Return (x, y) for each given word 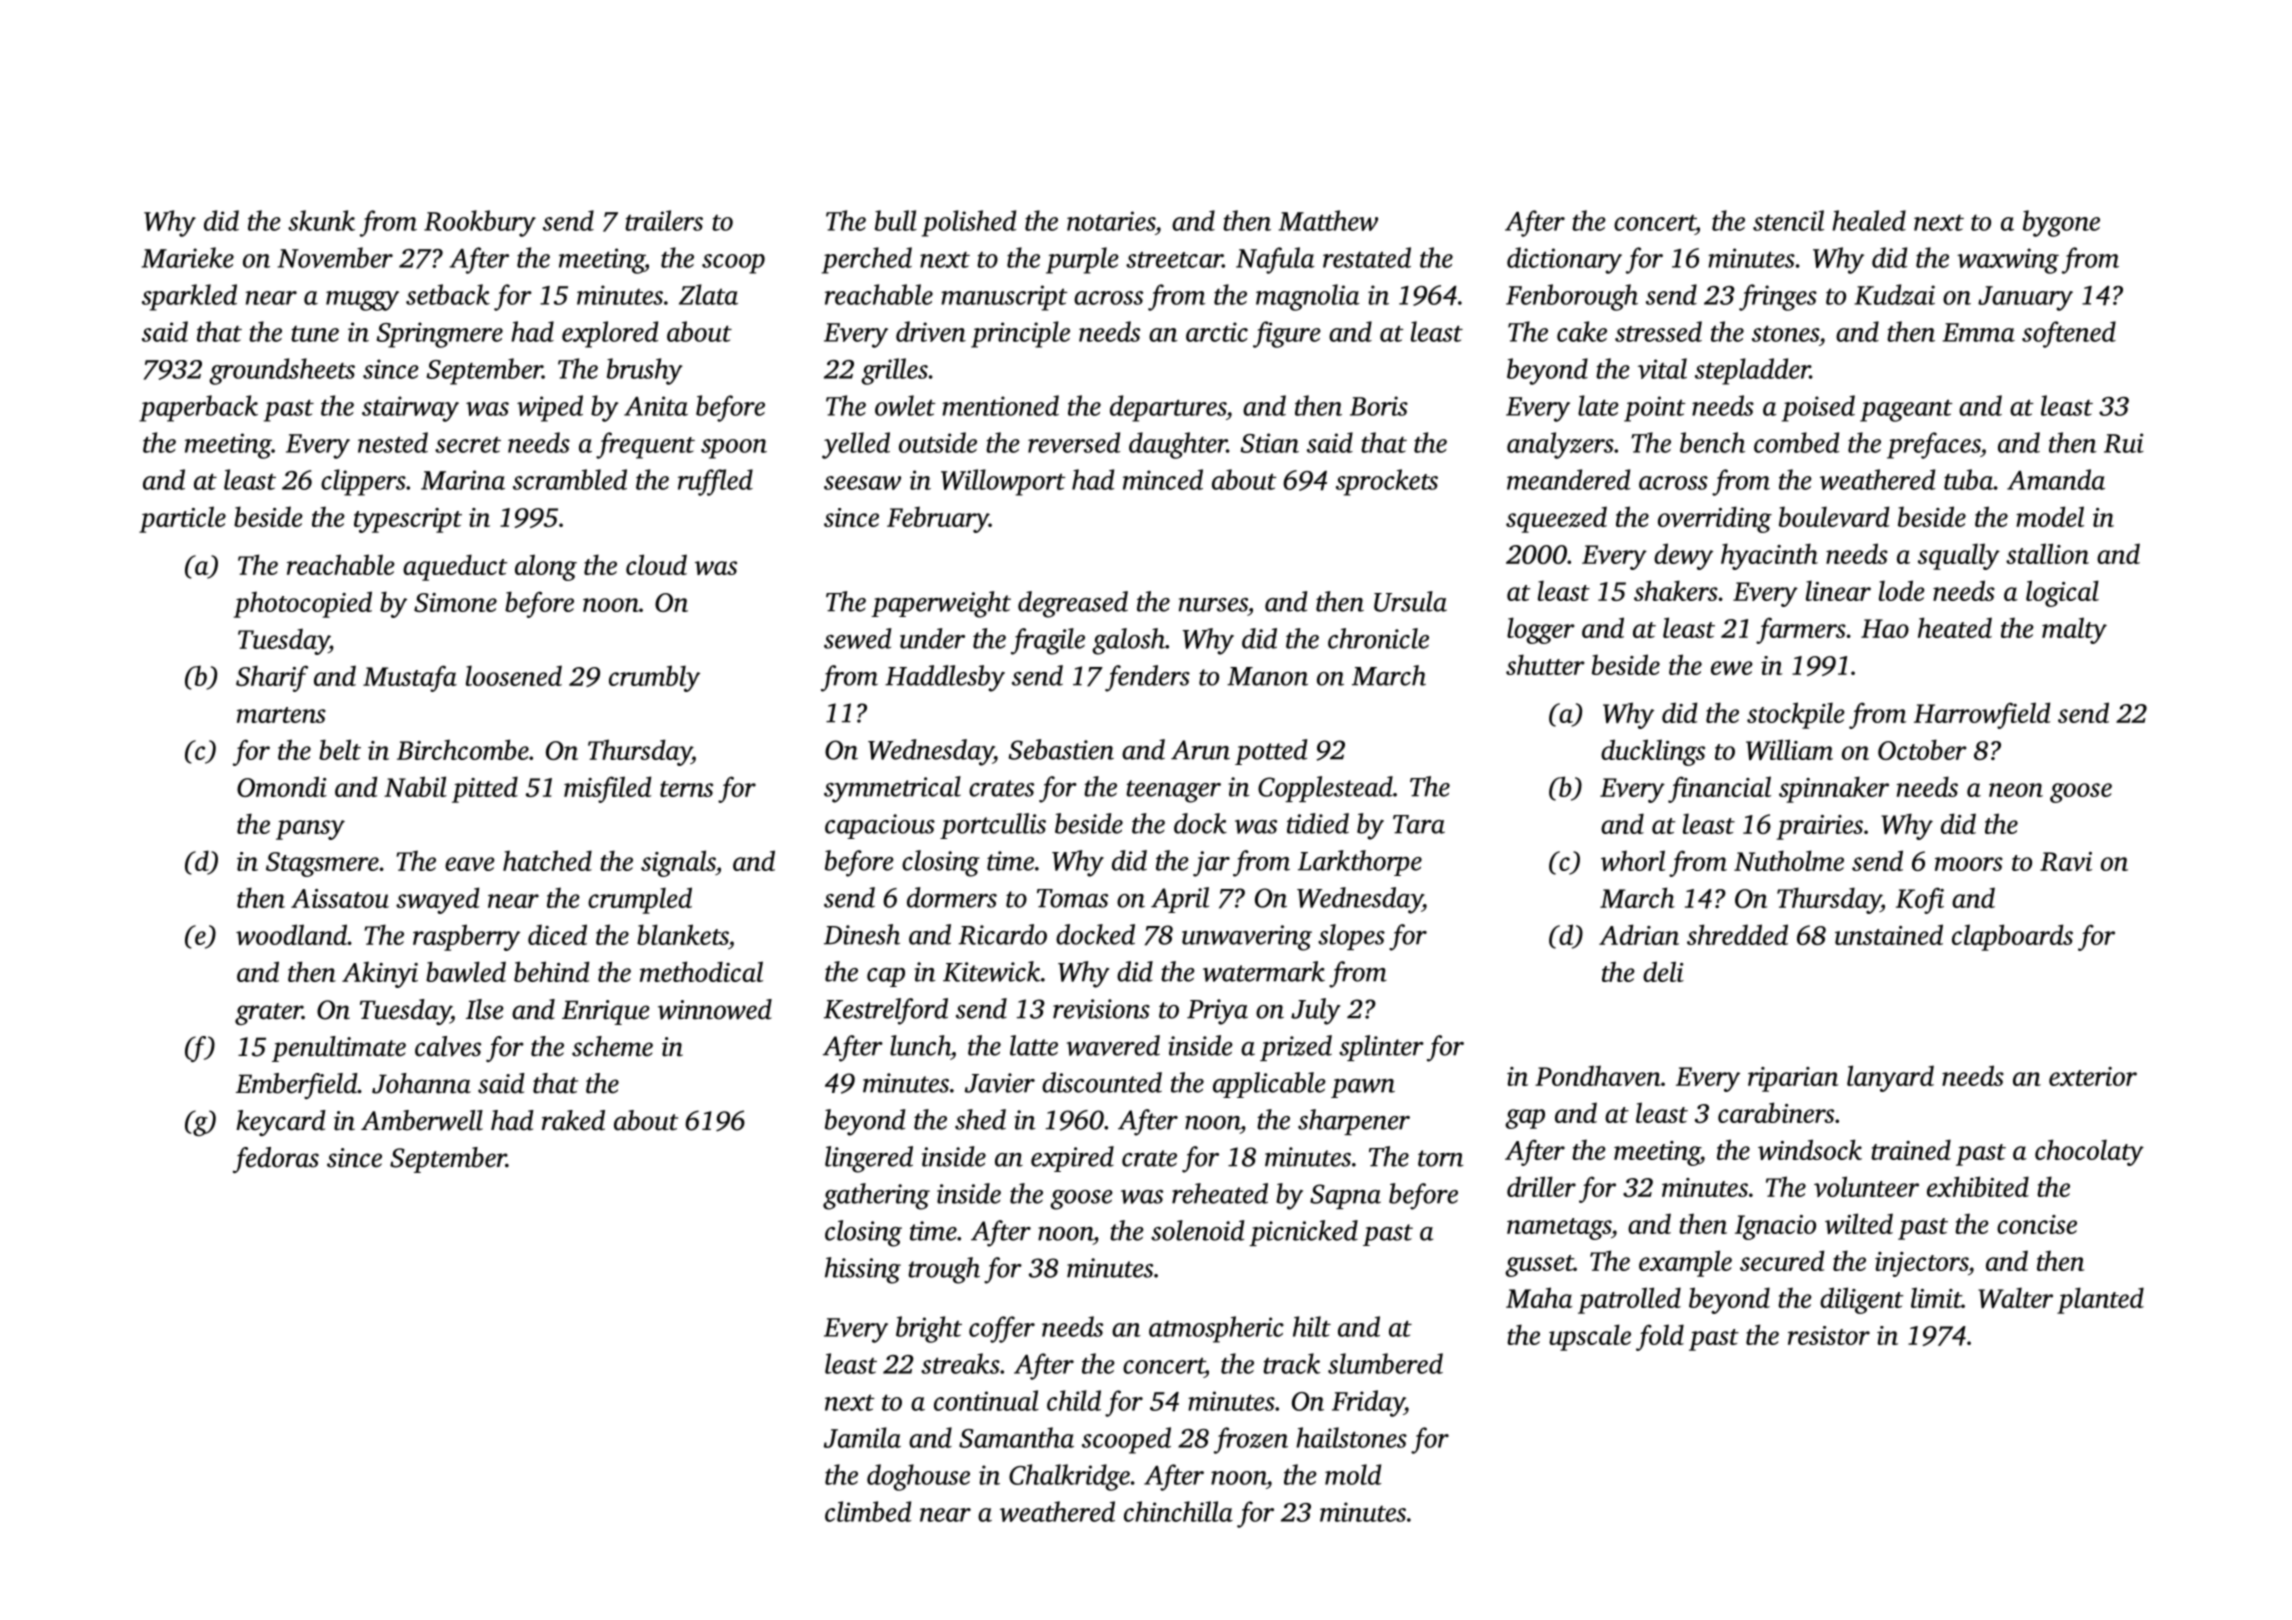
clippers (363, 482)
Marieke (187, 257)
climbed (868, 1511)
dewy (1683, 556)
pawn (1363, 1088)
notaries (1111, 221)
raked (573, 1120)
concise (2037, 1224)
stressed (1658, 331)
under (932, 638)
